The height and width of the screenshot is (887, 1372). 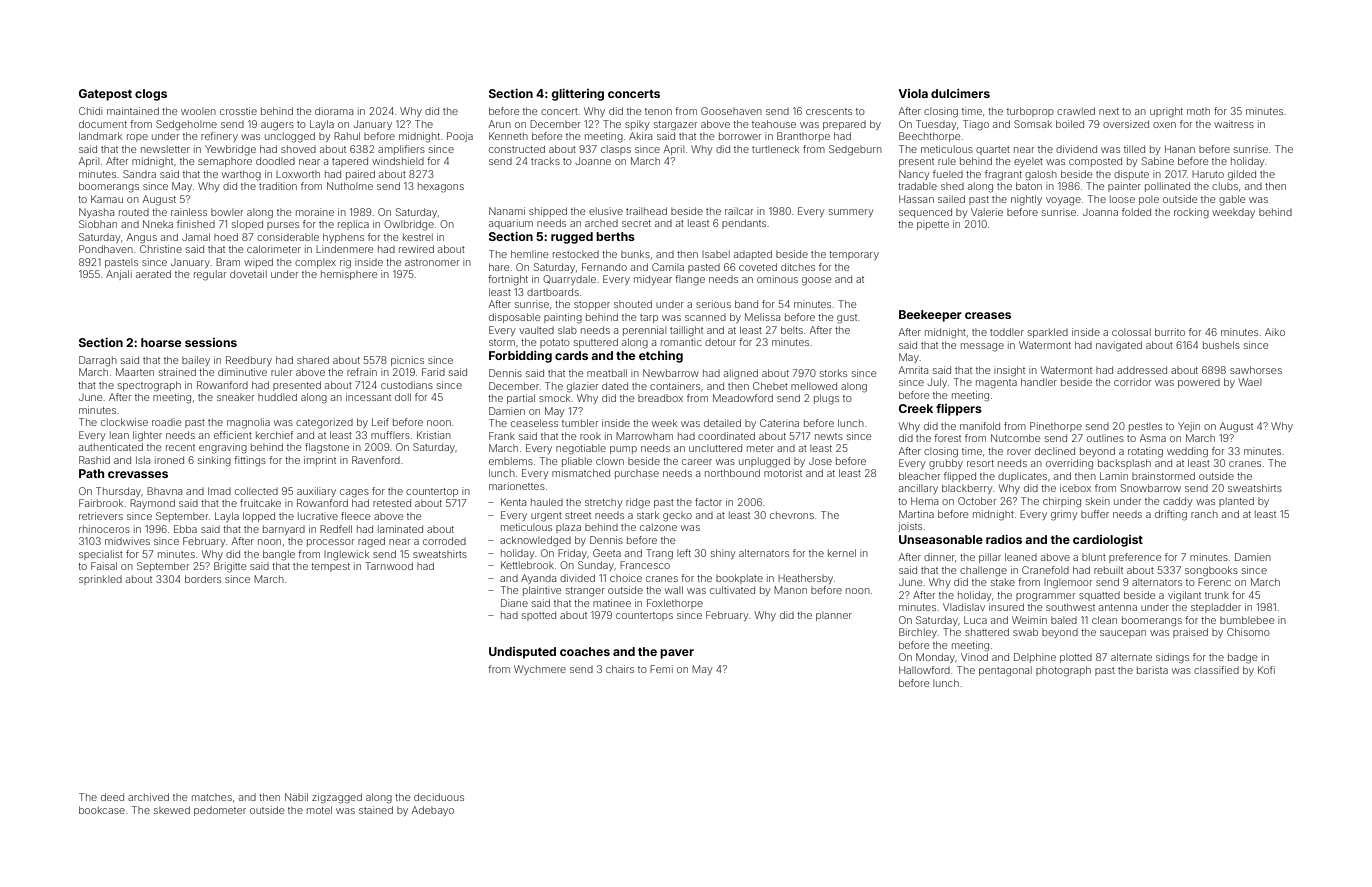 I want to click on Anjali, so click(x=119, y=275).
